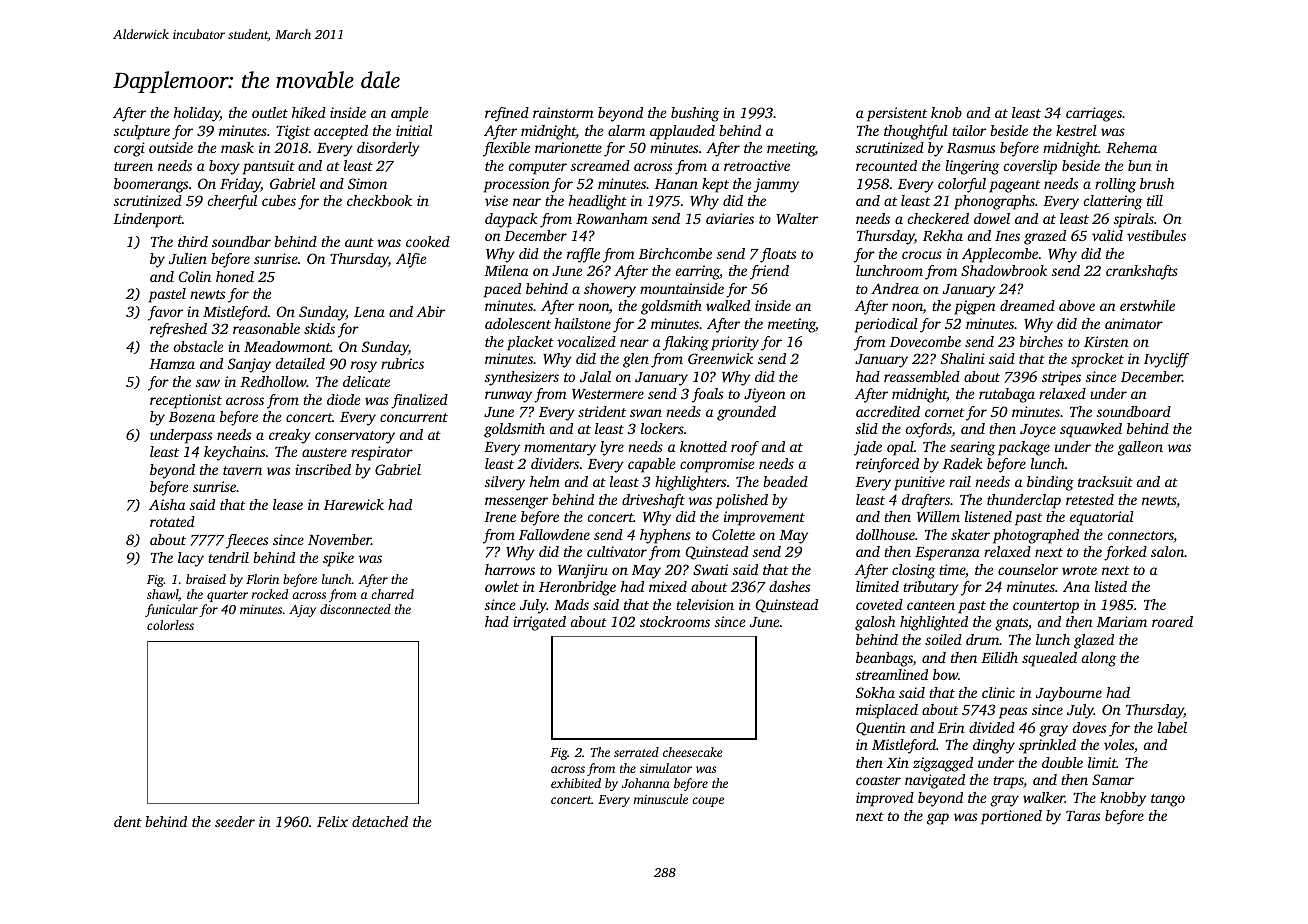 This screenshot has height=924, width=1308. Describe the element at coordinates (1111, 586) in the screenshot. I see `listed` at that location.
